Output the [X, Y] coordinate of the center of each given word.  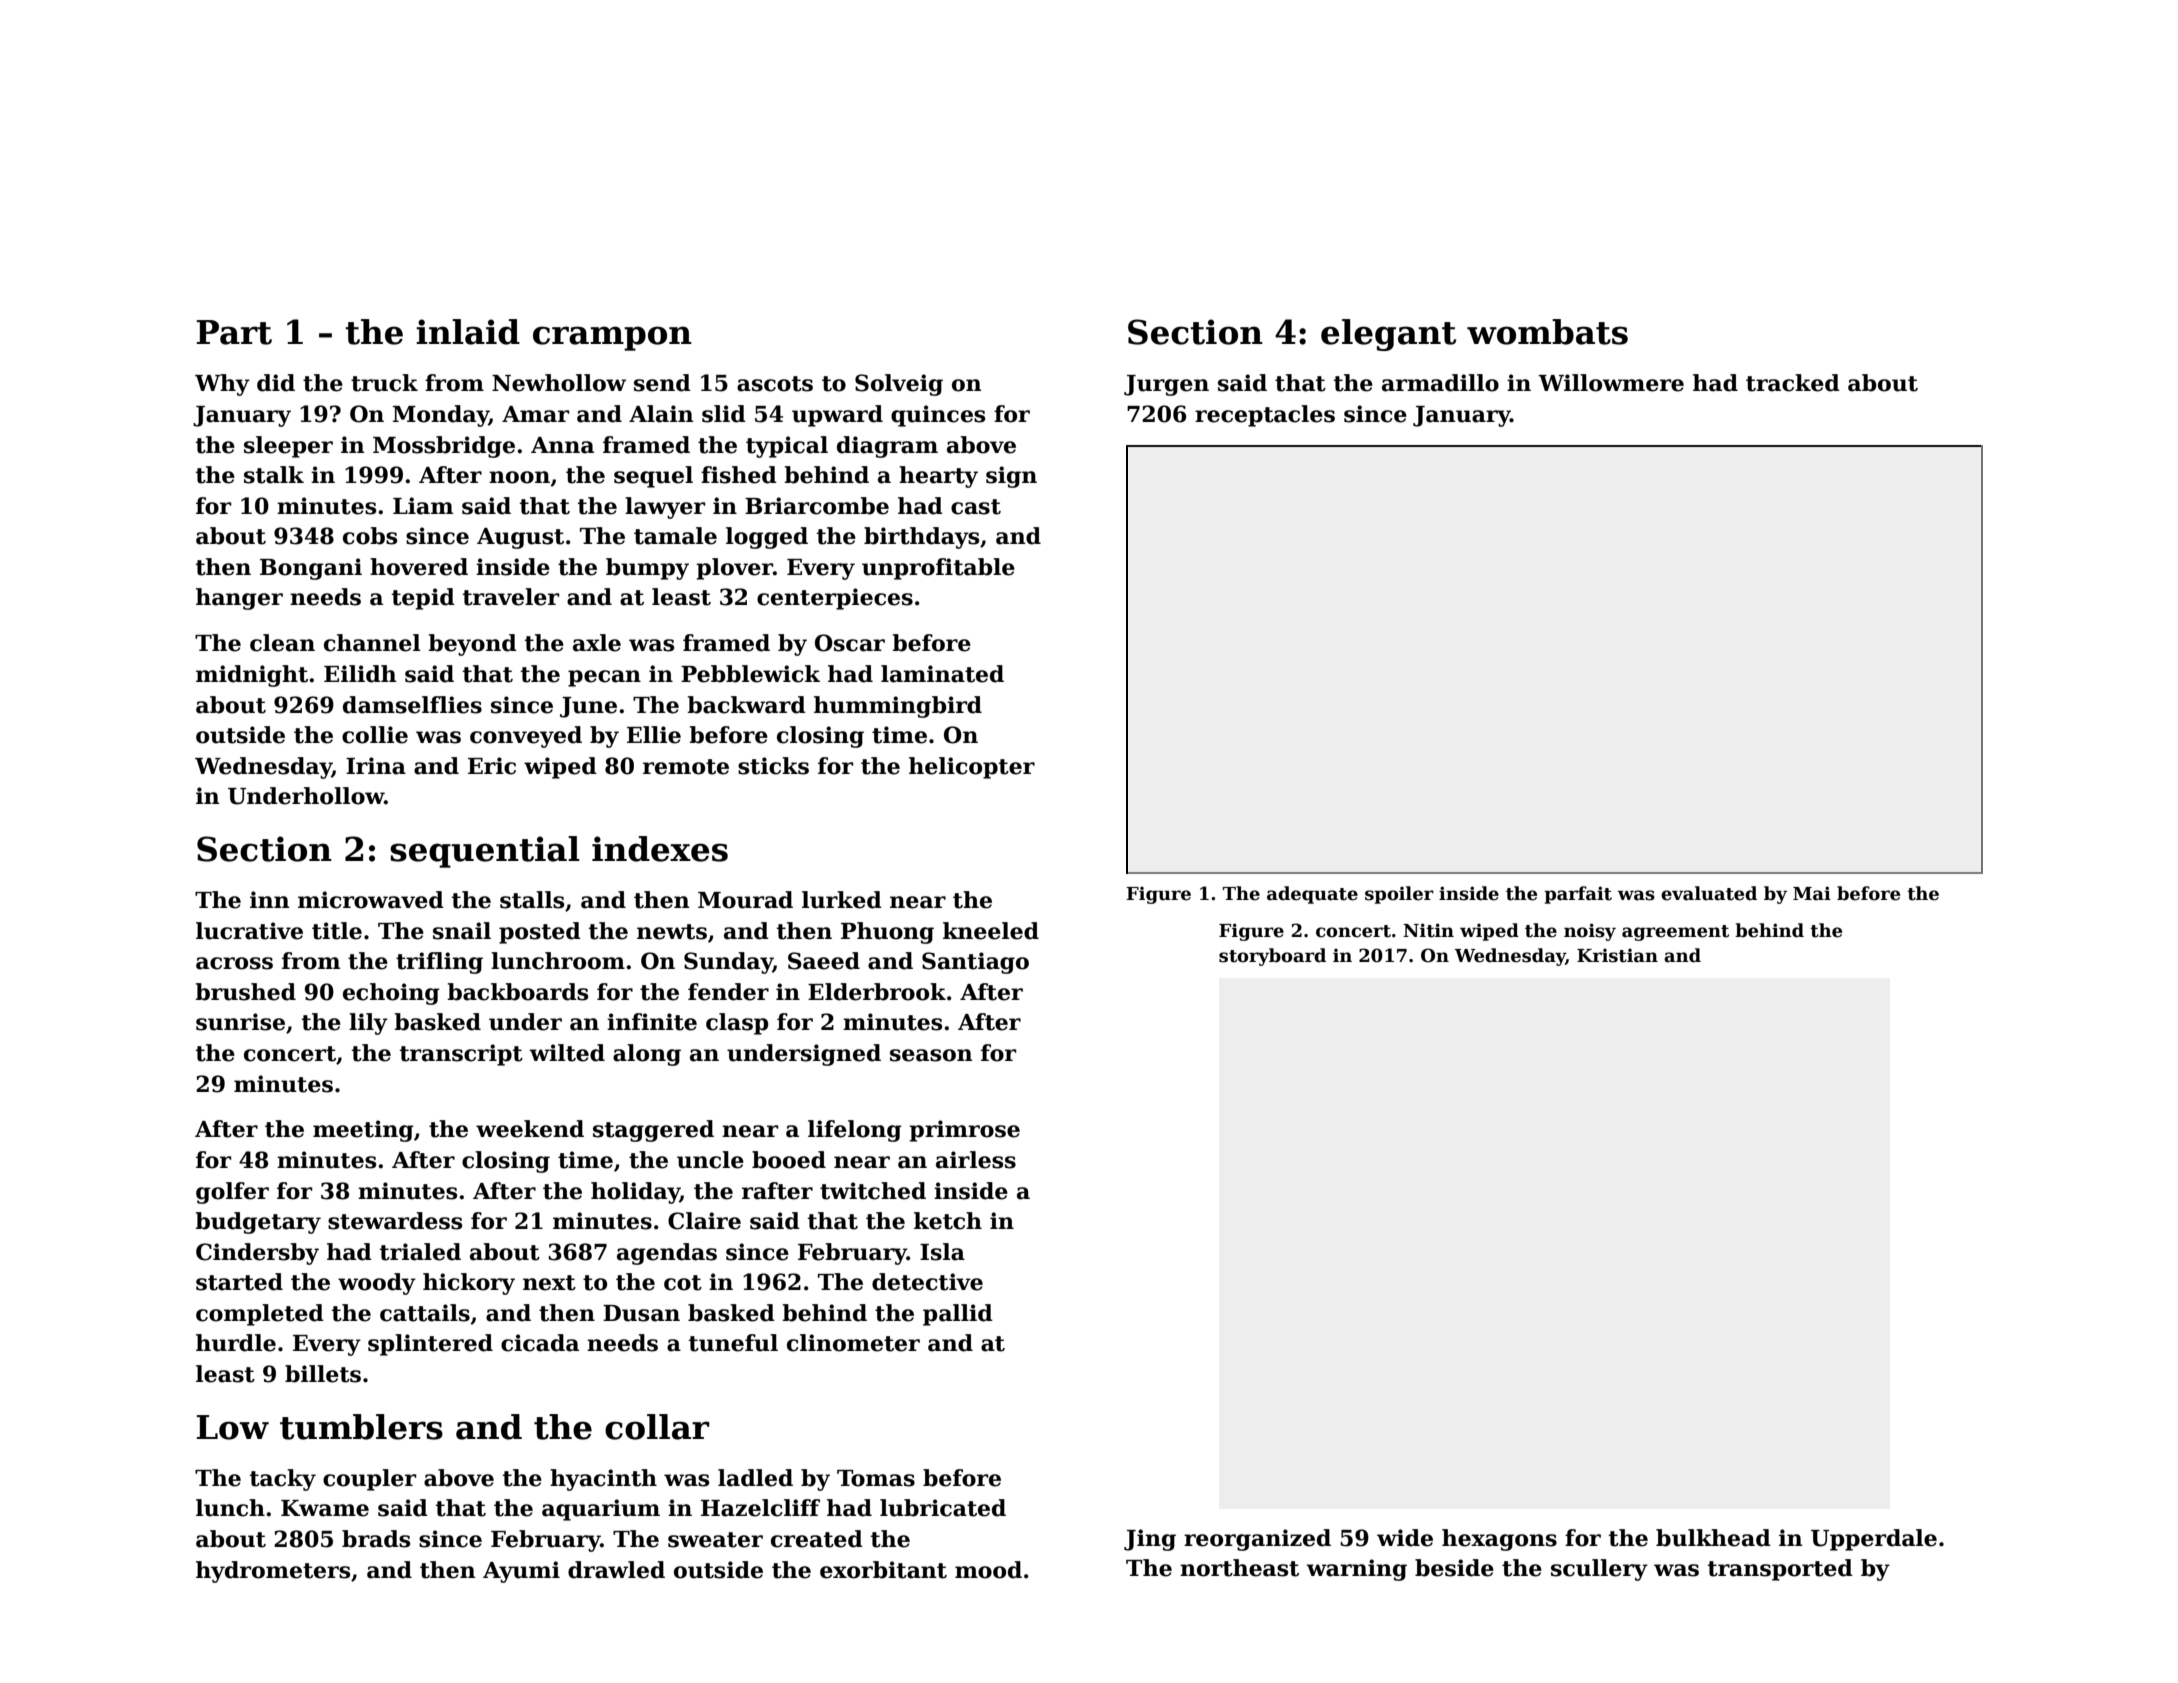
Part [234, 332]
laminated [942, 674]
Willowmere [1611, 383]
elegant [1388, 335]
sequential [485, 852]
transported [1780, 1570]
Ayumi [521, 1572]
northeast [1239, 1568]
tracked [1793, 383]
